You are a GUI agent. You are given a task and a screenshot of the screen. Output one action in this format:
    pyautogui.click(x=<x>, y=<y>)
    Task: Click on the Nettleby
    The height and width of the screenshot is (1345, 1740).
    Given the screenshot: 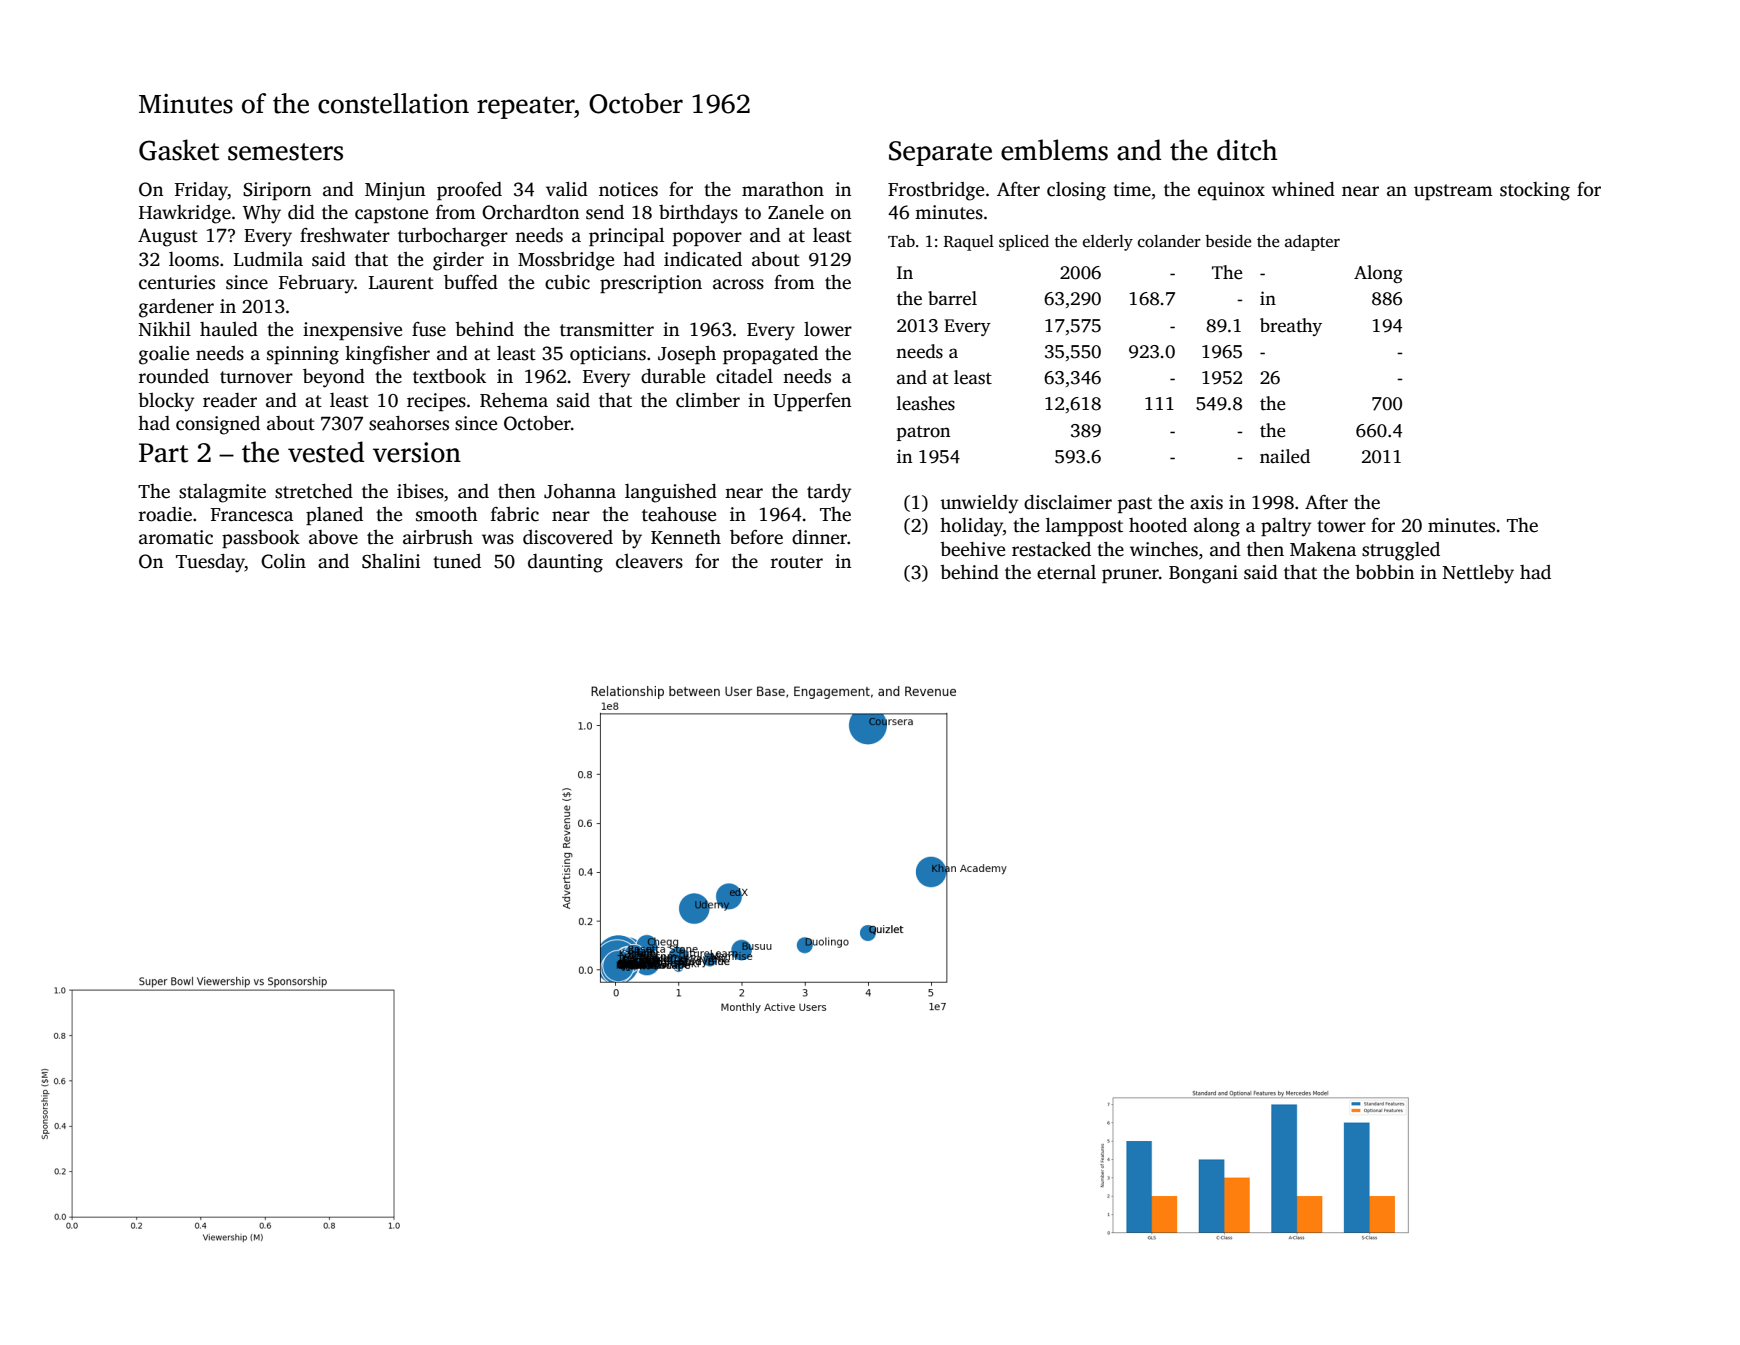 What is the action you would take?
    pyautogui.click(x=1478, y=574)
